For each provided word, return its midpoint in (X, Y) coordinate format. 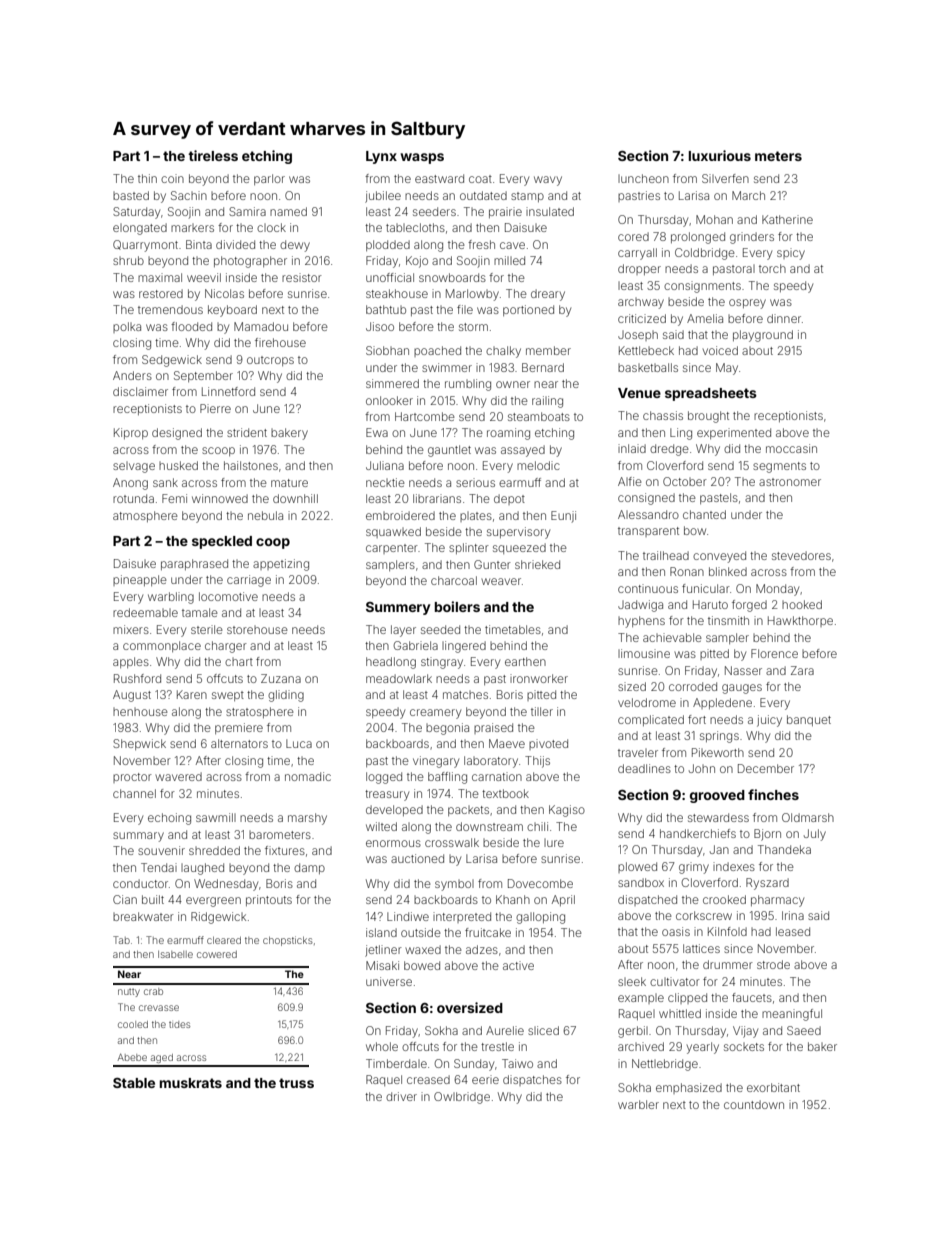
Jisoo (380, 326)
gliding (286, 696)
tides (179, 1024)
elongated (140, 229)
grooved (717, 796)
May (727, 369)
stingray (442, 663)
